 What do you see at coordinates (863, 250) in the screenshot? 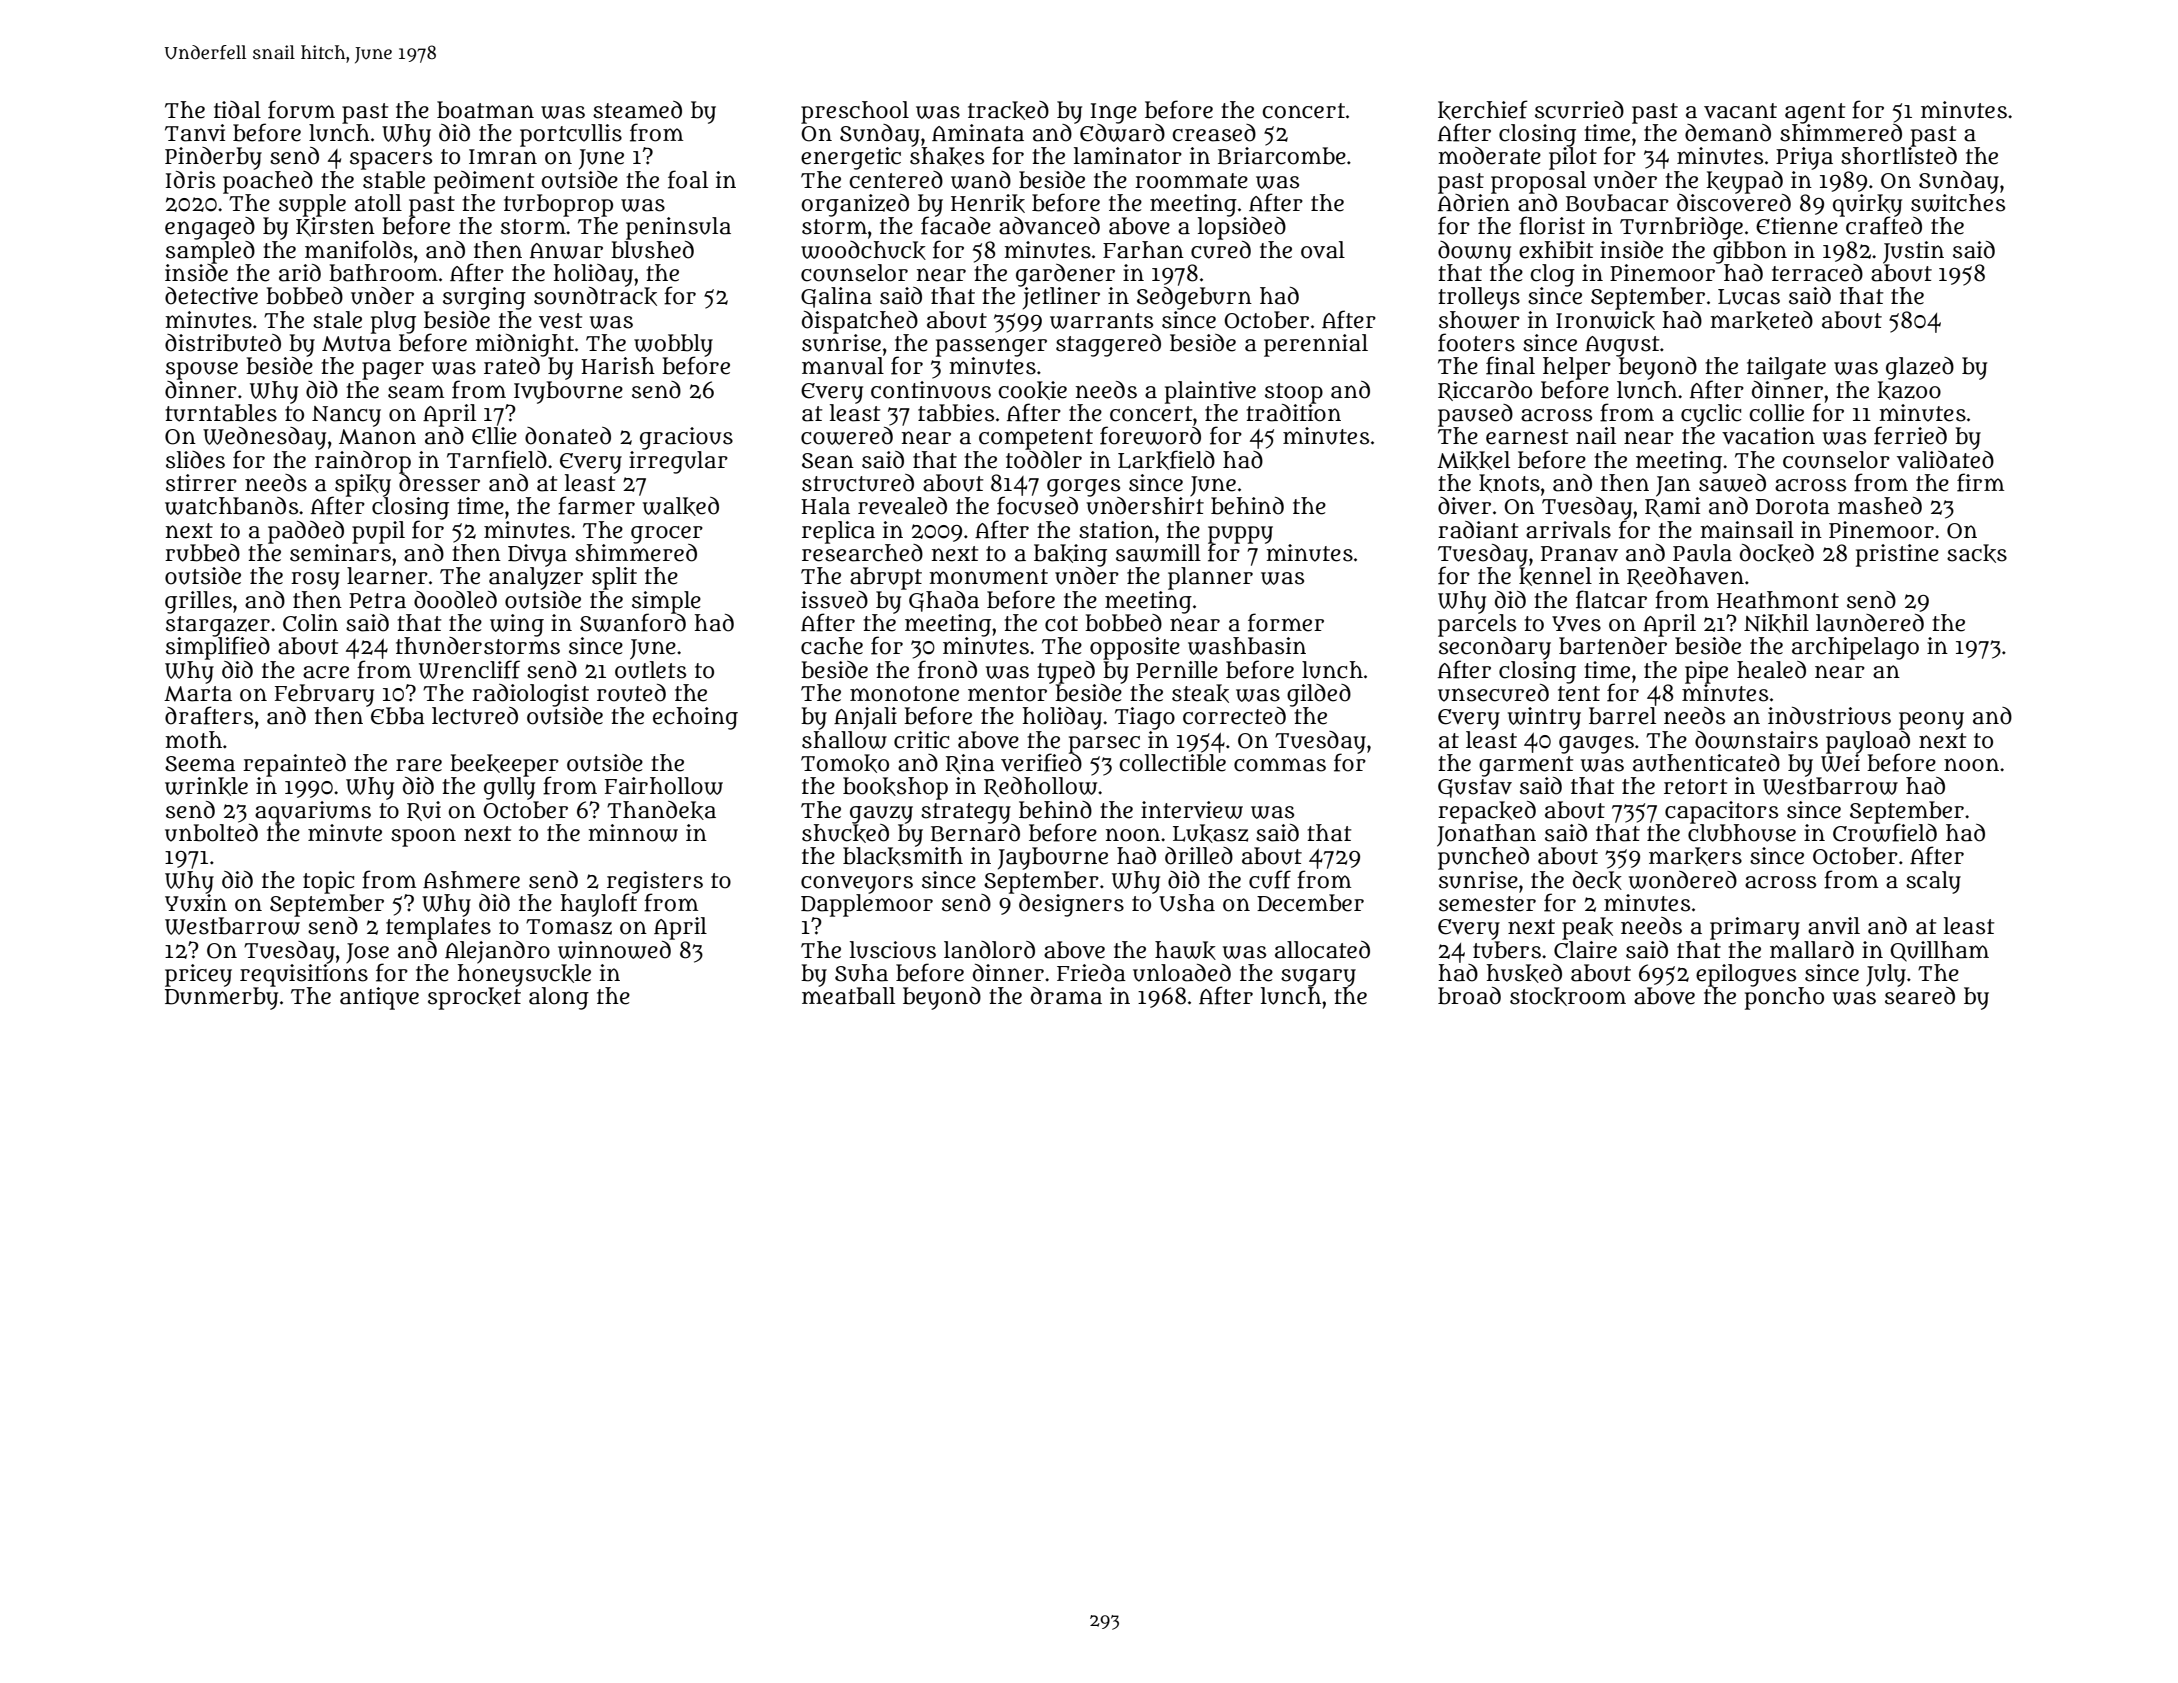
I see `woodchuck` at bounding box center [863, 250].
